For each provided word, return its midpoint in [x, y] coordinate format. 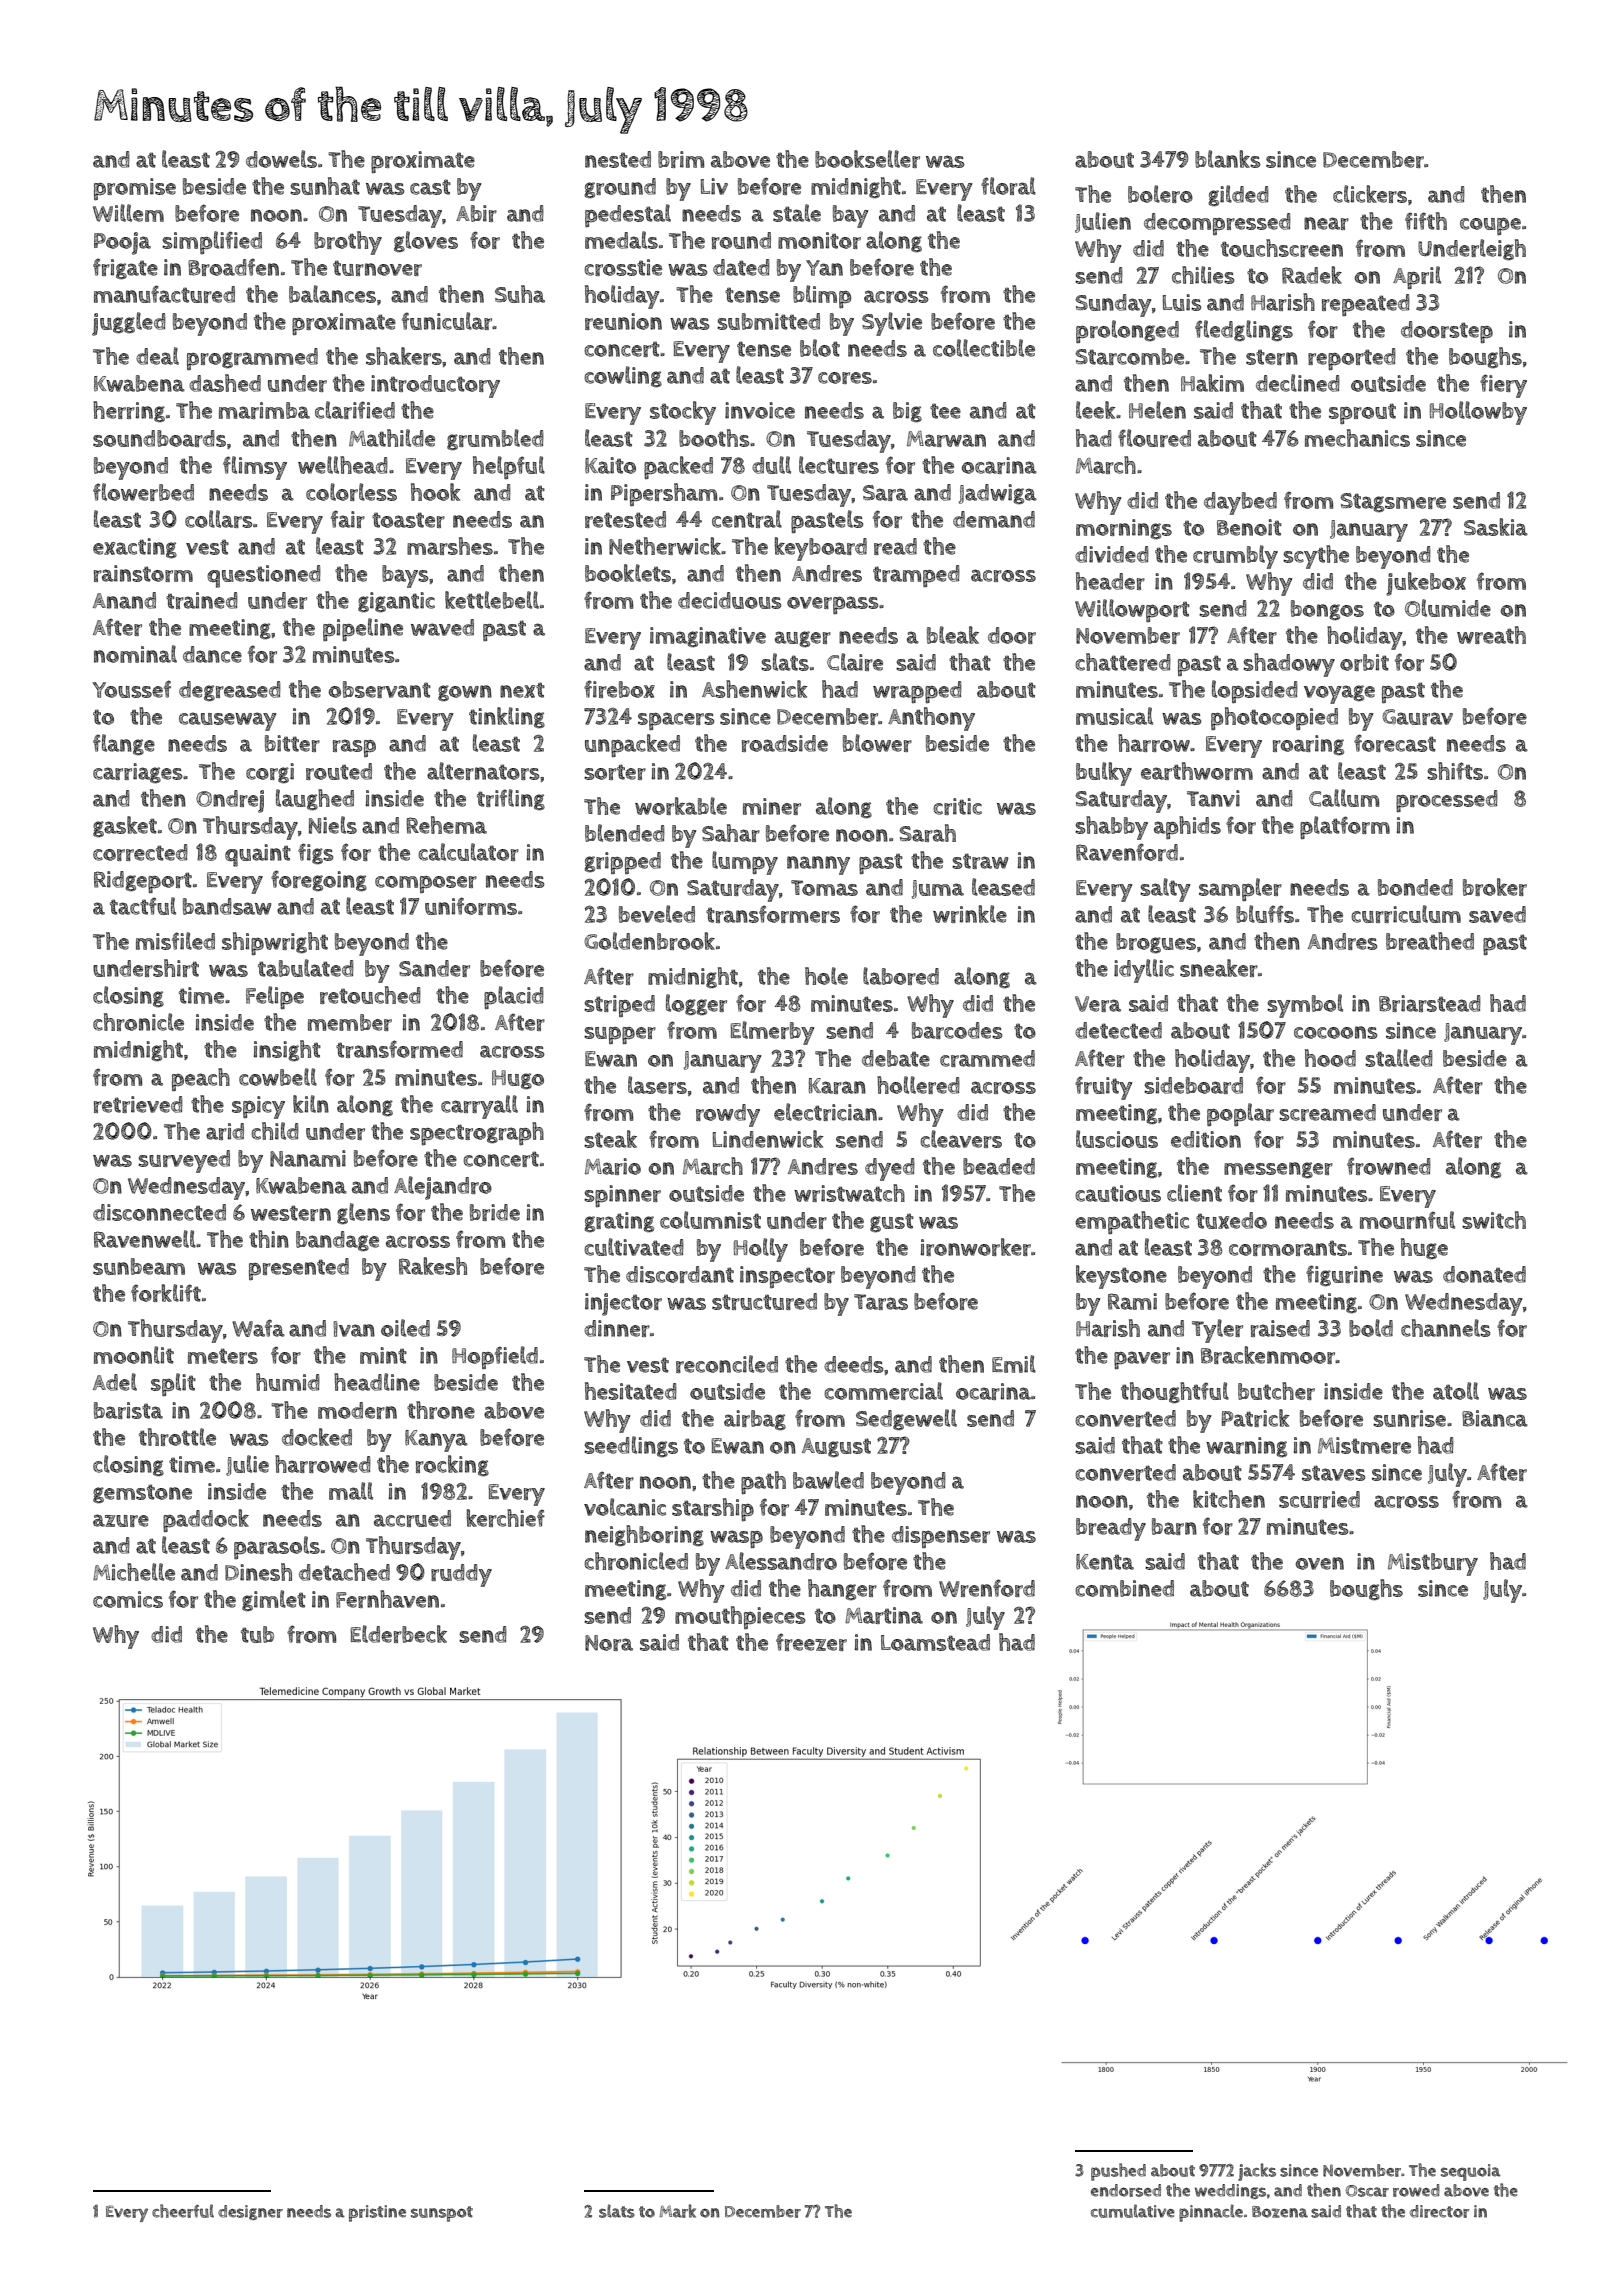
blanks [1228, 159]
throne [441, 1410]
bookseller [867, 159]
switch [1494, 1220]
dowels [281, 159]
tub [257, 1634]
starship [713, 1509]
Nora [609, 1643]
